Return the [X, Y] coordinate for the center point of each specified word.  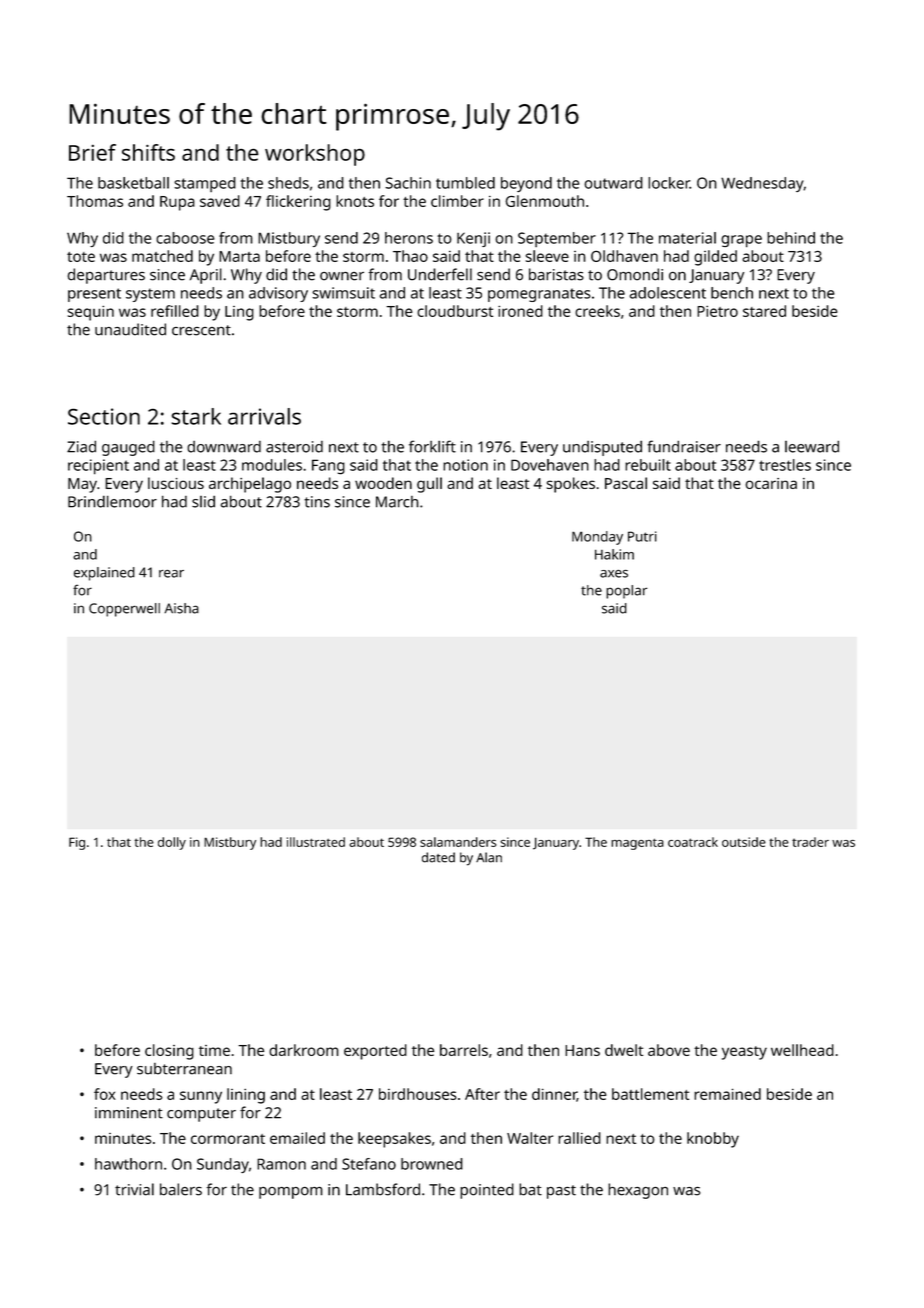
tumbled [465, 183]
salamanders [458, 842]
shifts [148, 152]
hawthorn [128, 1164]
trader [810, 842]
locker [669, 183]
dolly [172, 843]
